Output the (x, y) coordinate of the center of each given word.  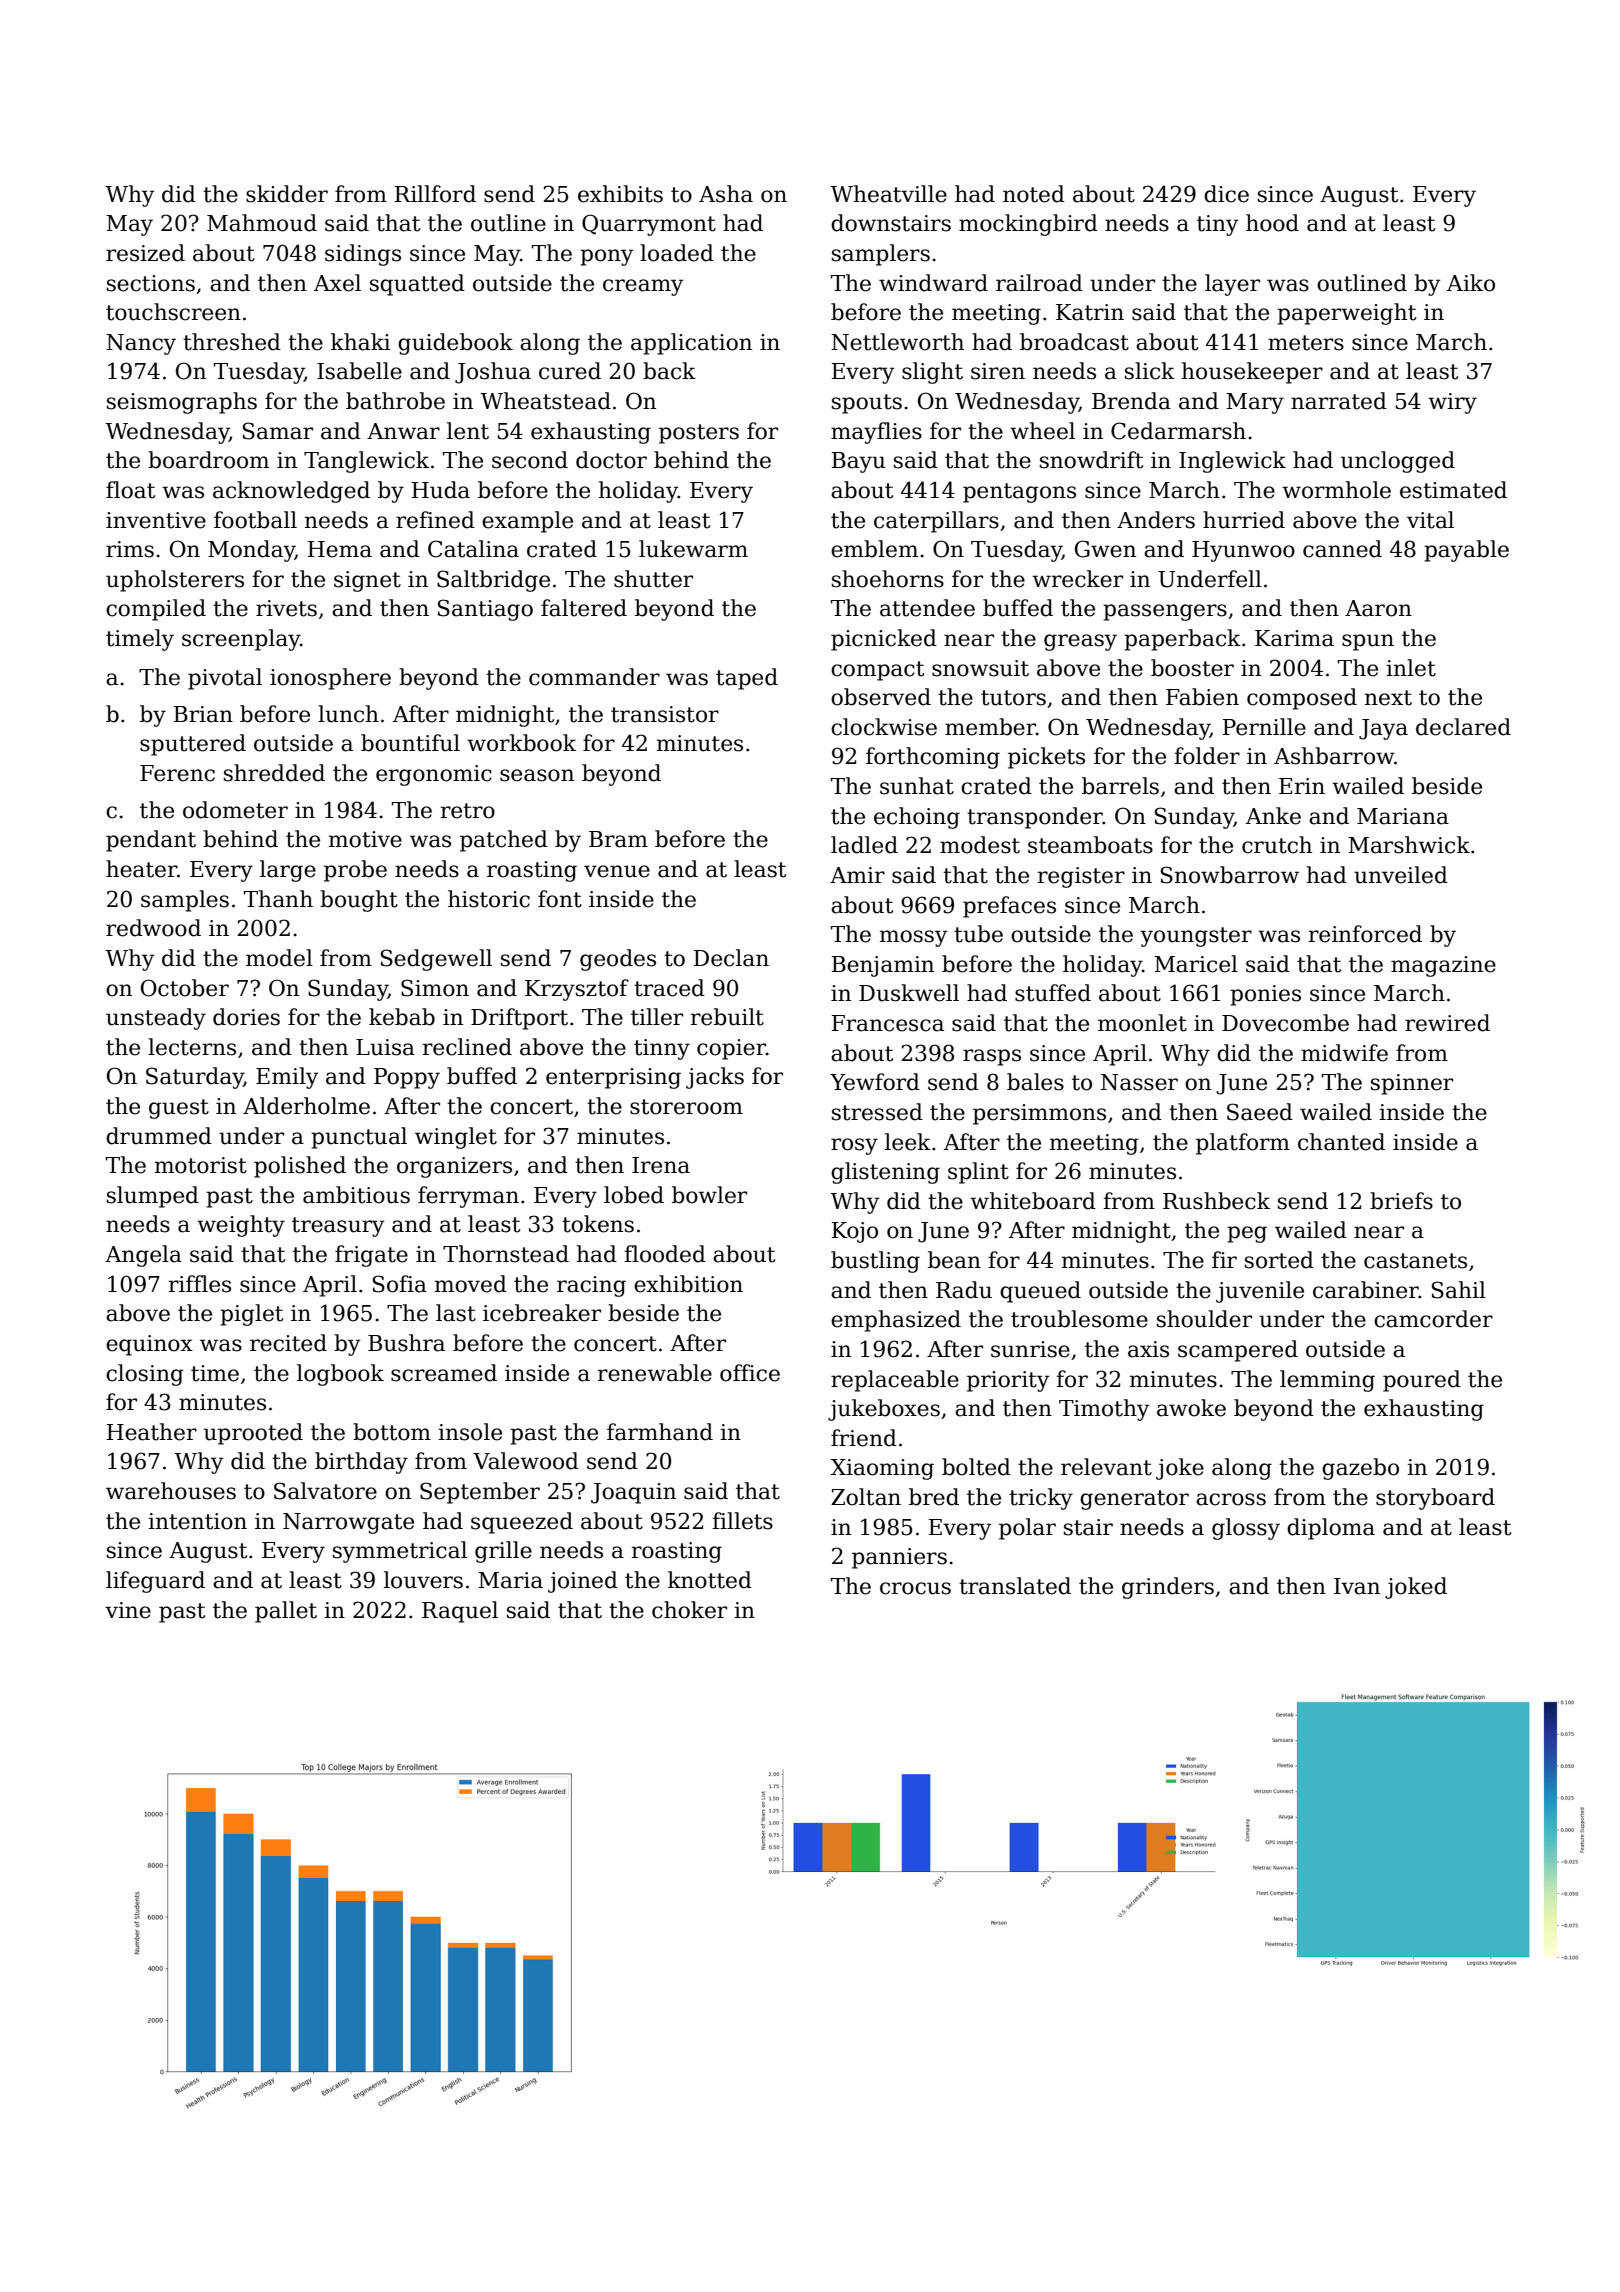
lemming (1327, 1381)
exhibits (620, 194)
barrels (1120, 786)
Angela (143, 1256)
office (750, 1373)
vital (1430, 520)
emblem (874, 549)
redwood (153, 928)
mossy (914, 938)
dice (1226, 194)
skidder (287, 194)
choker (689, 1610)
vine (128, 1610)
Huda (441, 490)
